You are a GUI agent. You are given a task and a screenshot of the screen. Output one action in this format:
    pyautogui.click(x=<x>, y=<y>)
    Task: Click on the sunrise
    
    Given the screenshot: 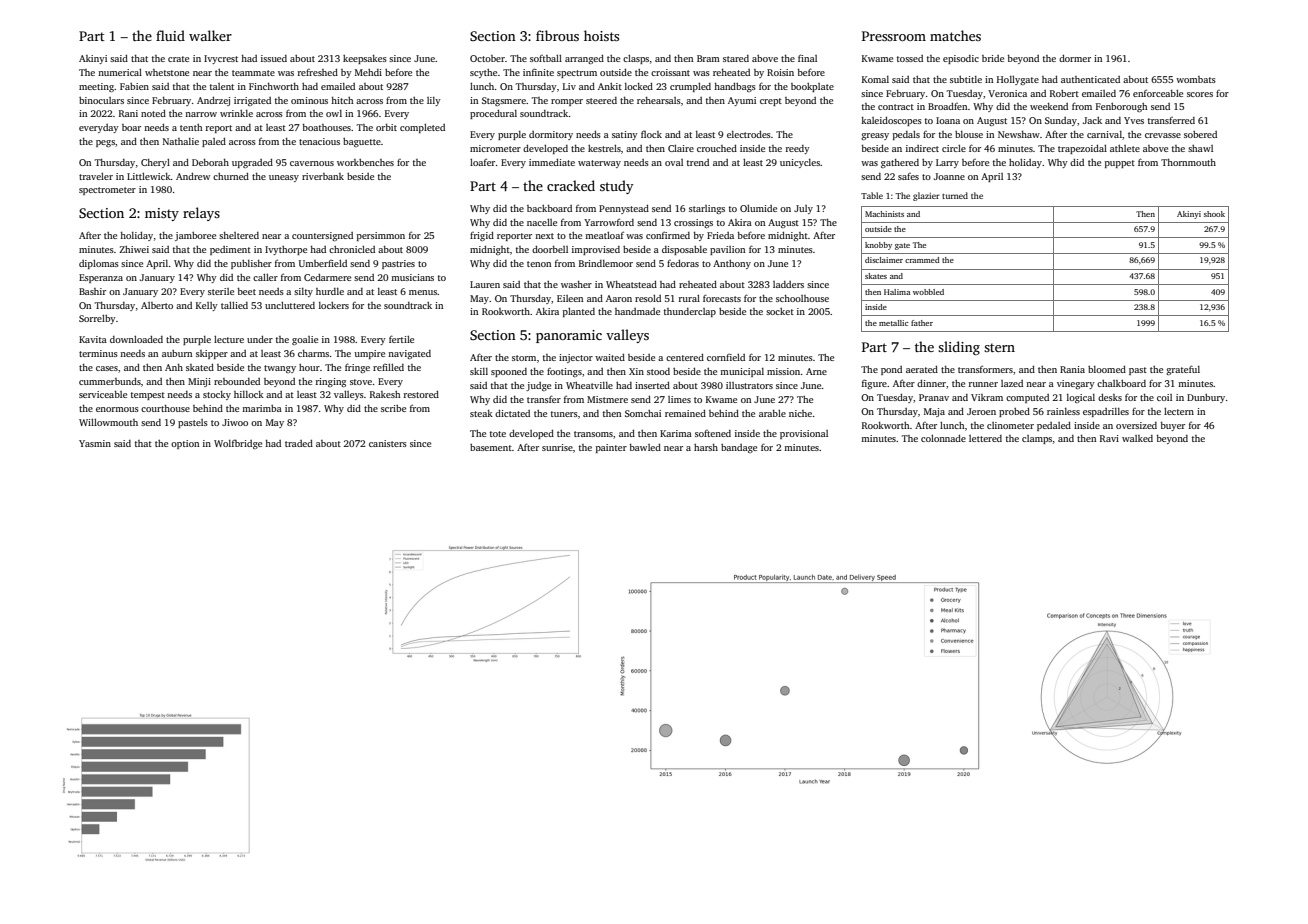 What is the action you would take?
    pyautogui.click(x=557, y=447)
